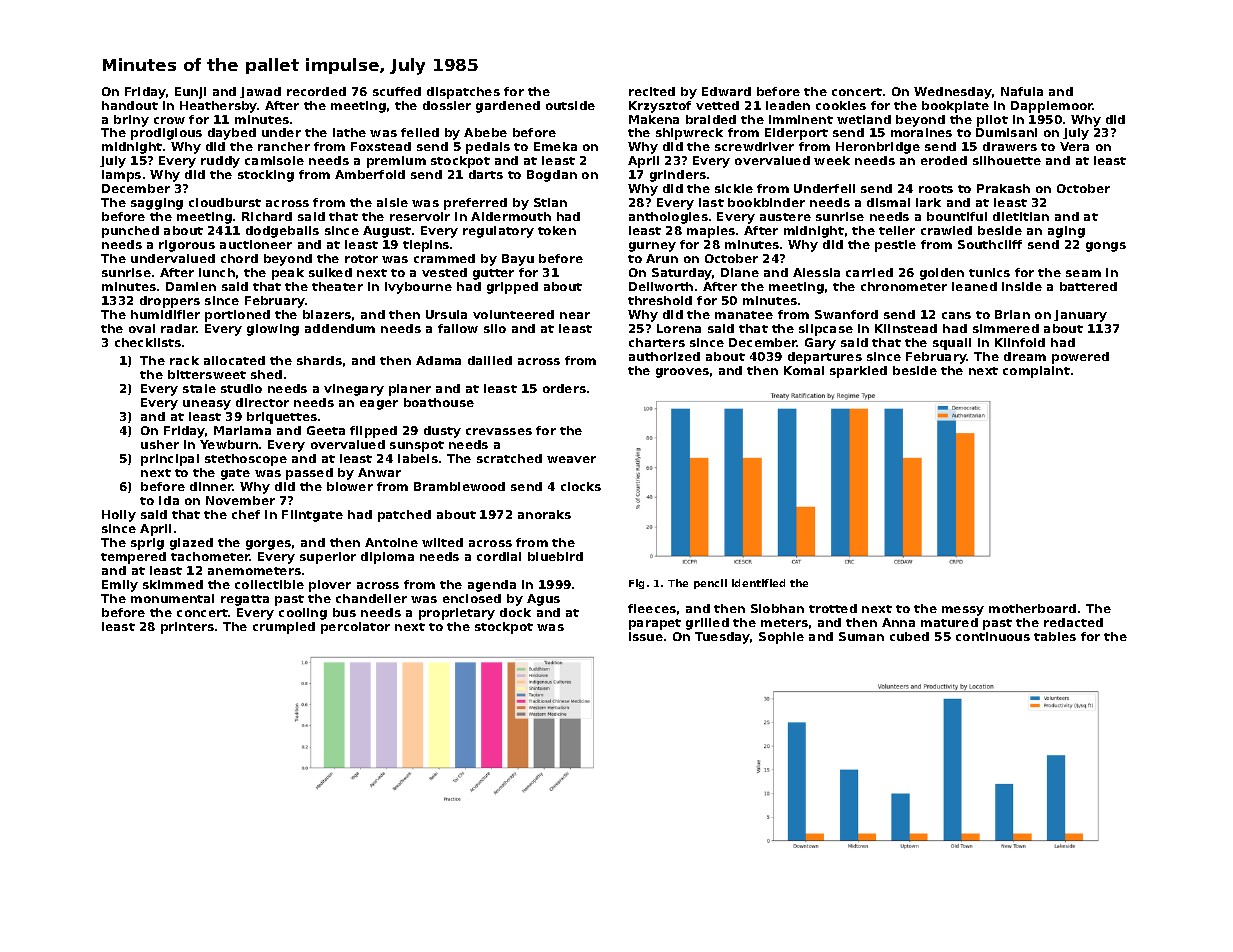 This image has width=1233, height=952. What do you see at coordinates (689, 134) in the image?
I see `shipwreck` at bounding box center [689, 134].
